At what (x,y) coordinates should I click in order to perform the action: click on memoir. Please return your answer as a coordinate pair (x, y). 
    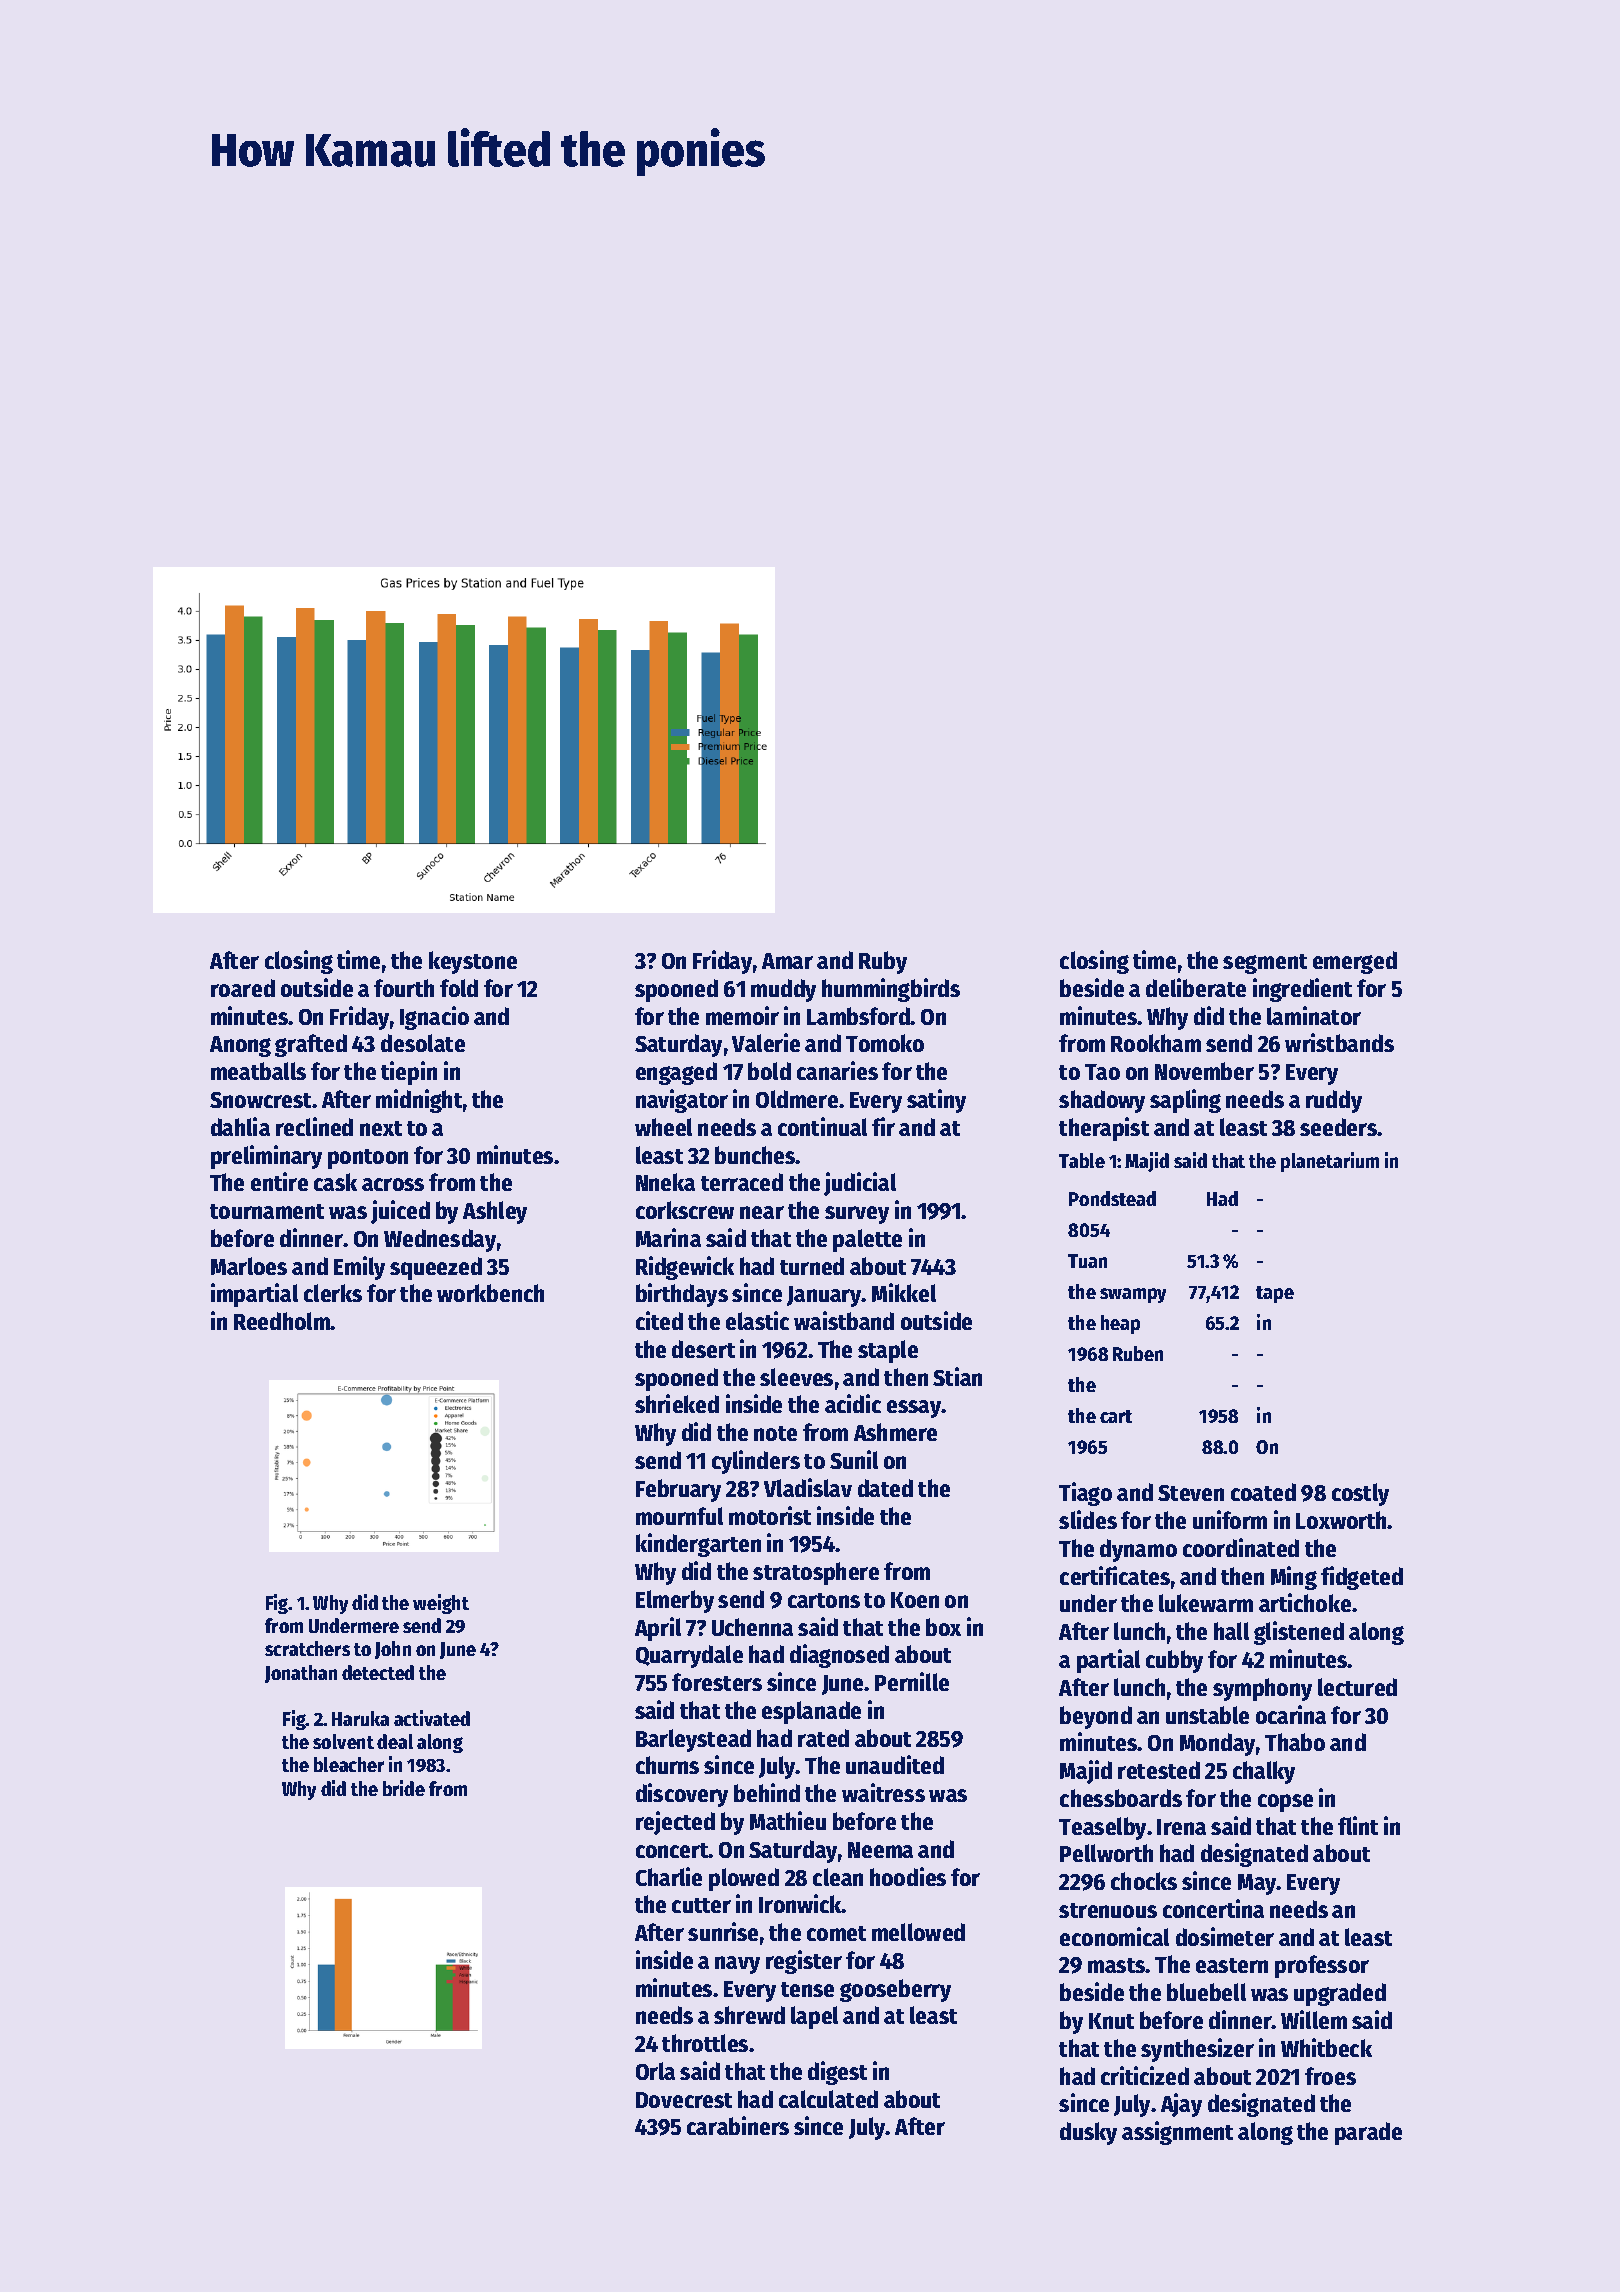
    Looking at the image, I should click on (742, 1015).
